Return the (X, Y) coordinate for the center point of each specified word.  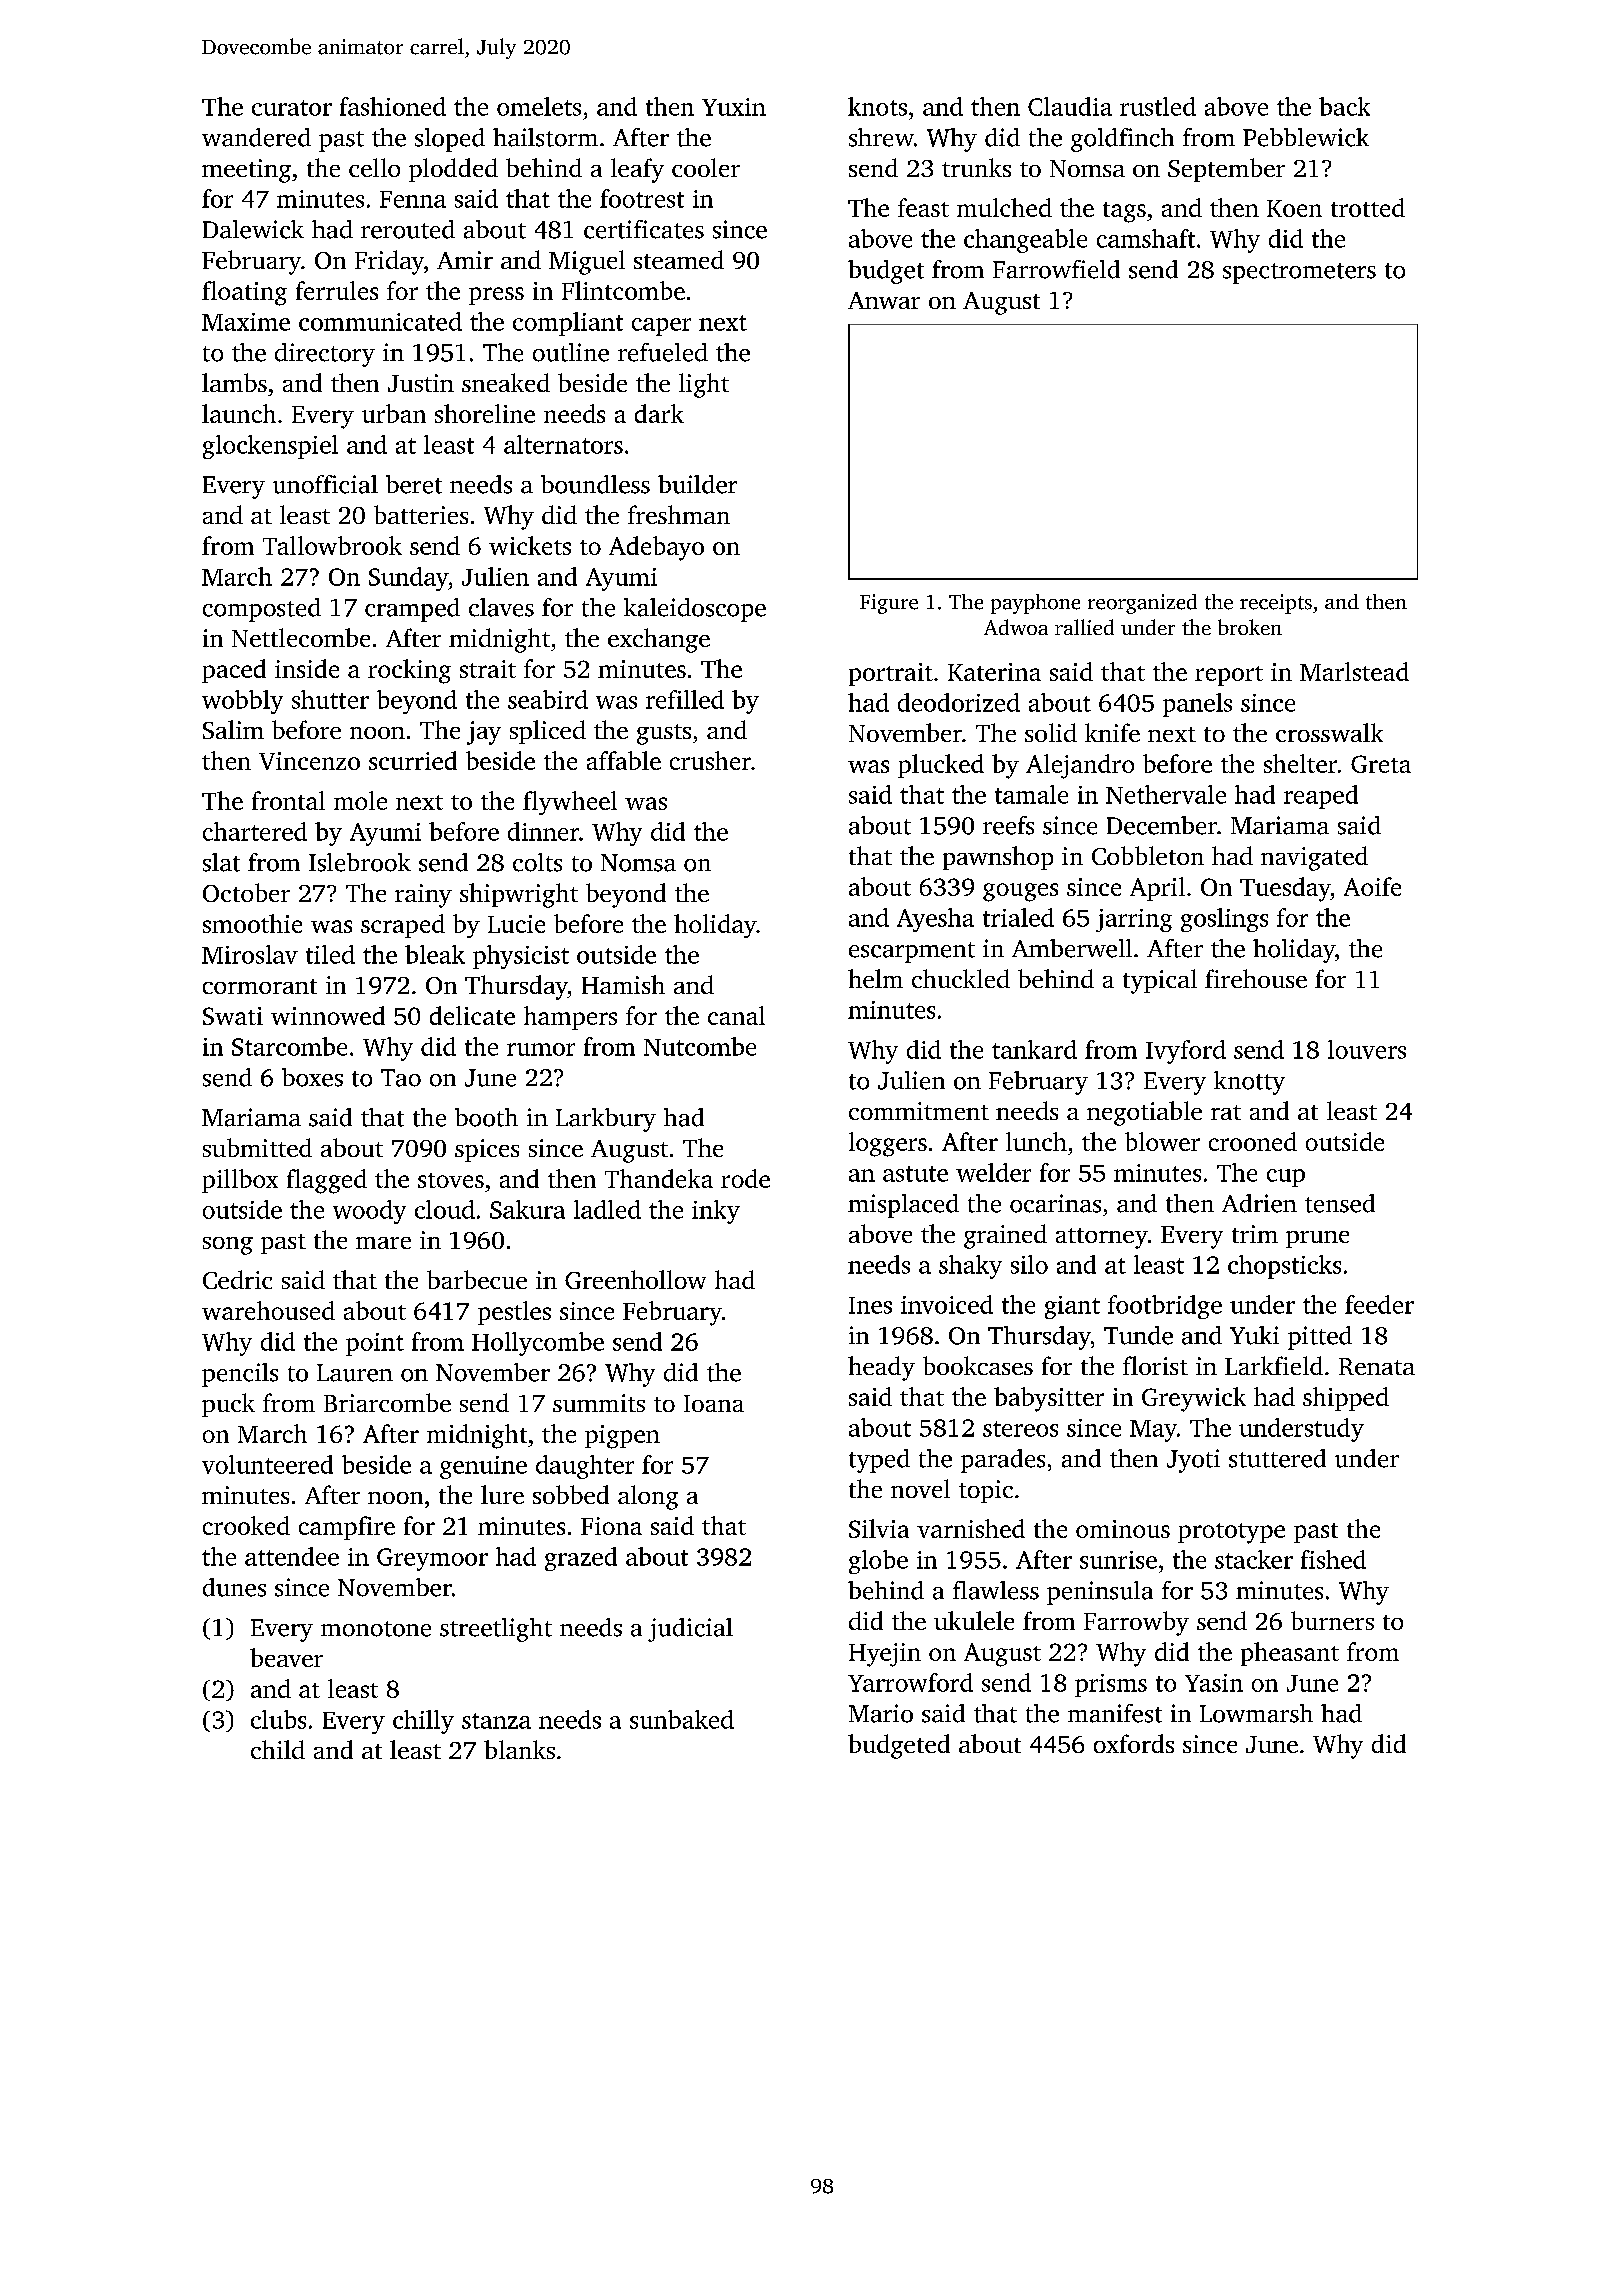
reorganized (1142, 604)
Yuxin (734, 107)
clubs (278, 1719)
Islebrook (360, 862)
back (1344, 106)
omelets (539, 106)
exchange (659, 640)
